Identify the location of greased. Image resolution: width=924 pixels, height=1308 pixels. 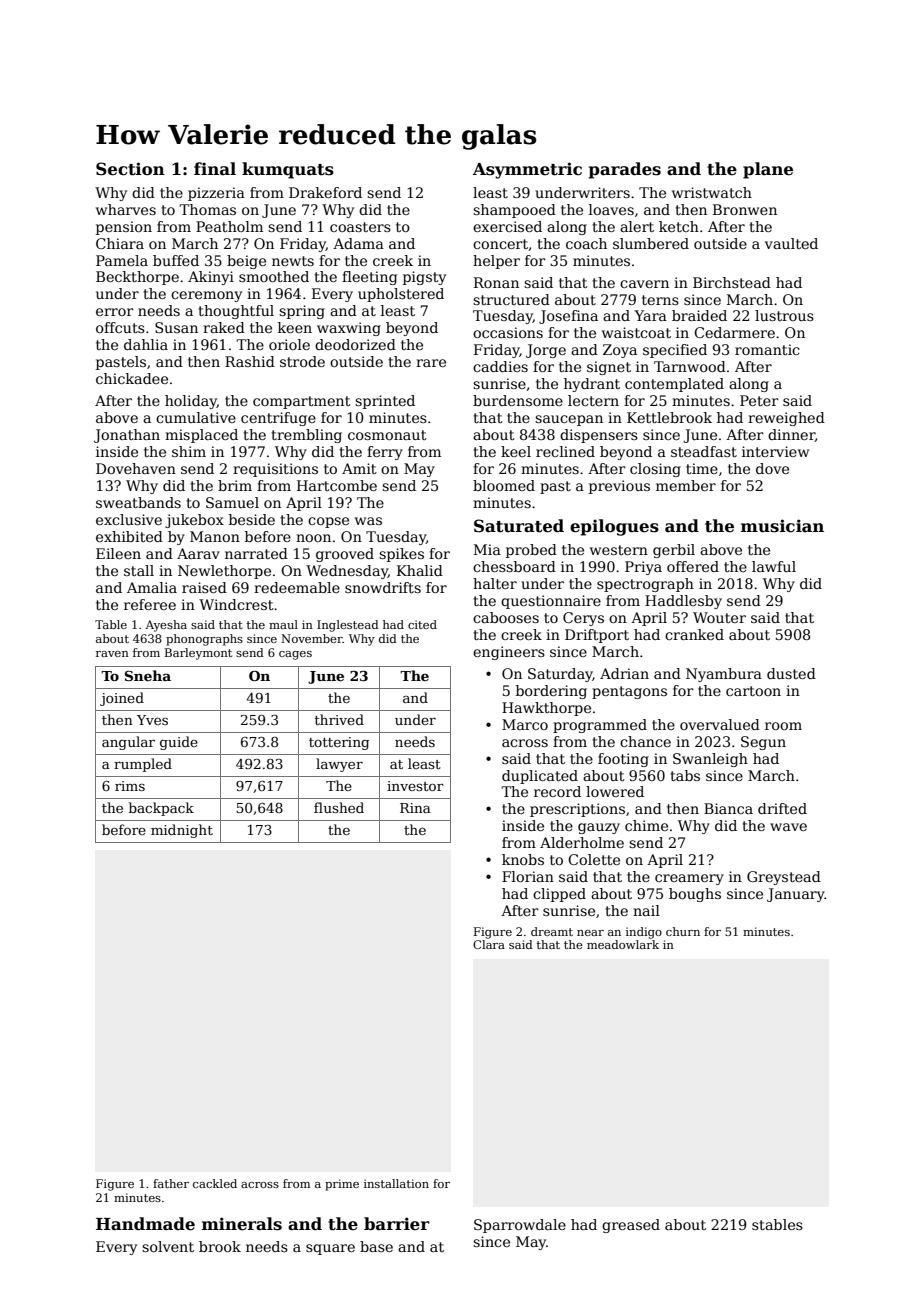
(631, 1226).
